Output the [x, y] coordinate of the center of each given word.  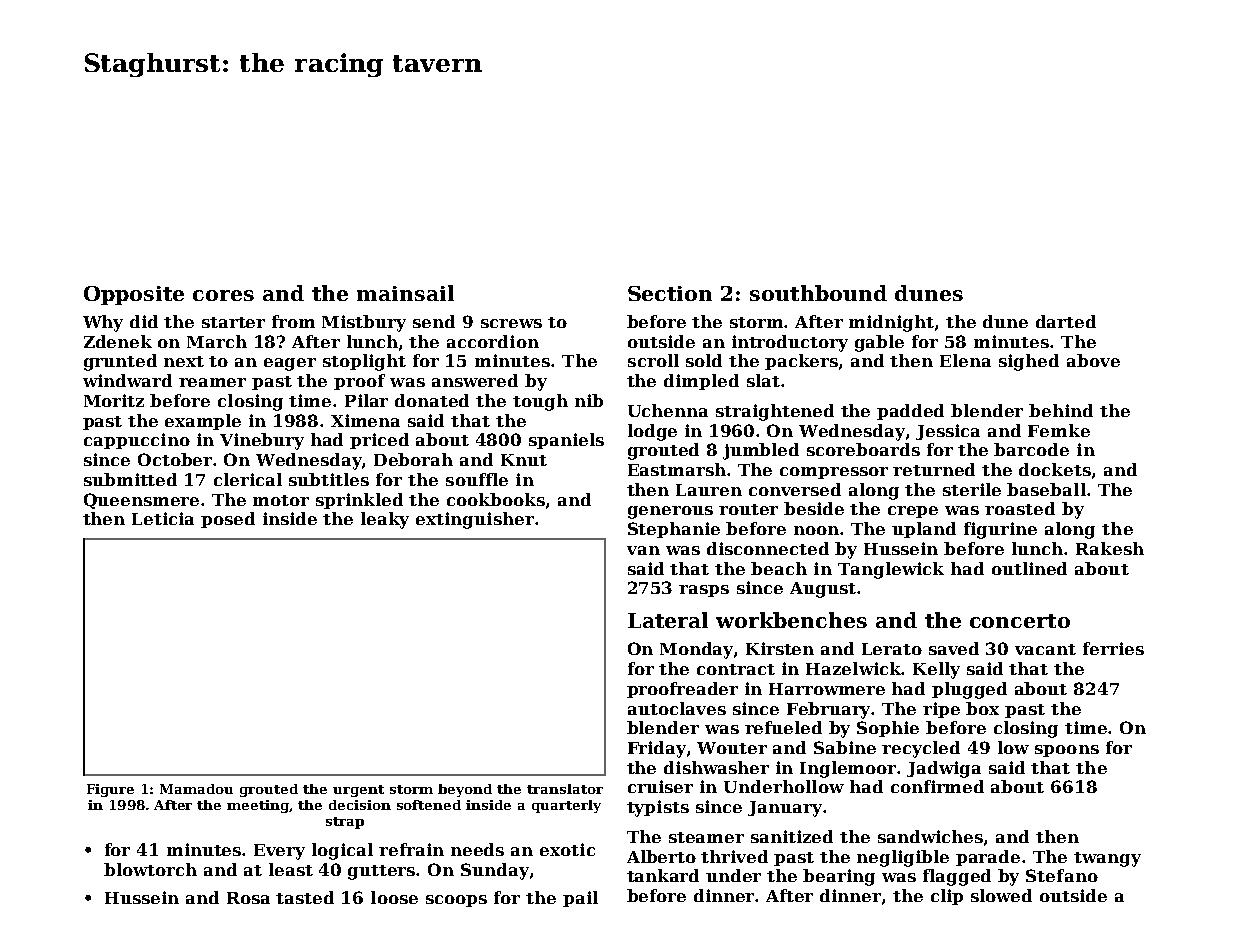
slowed [1001, 895]
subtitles [329, 479]
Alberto [661, 856]
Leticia [163, 518]
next [184, 361]
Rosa [248, 898]
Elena [965, 360]
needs [477, 849]
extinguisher [475, 520]
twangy [1107, 859]
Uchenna [668, 410]
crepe [913, 512]
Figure [110, 790]
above [1093, 360]
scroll [653, 360]
